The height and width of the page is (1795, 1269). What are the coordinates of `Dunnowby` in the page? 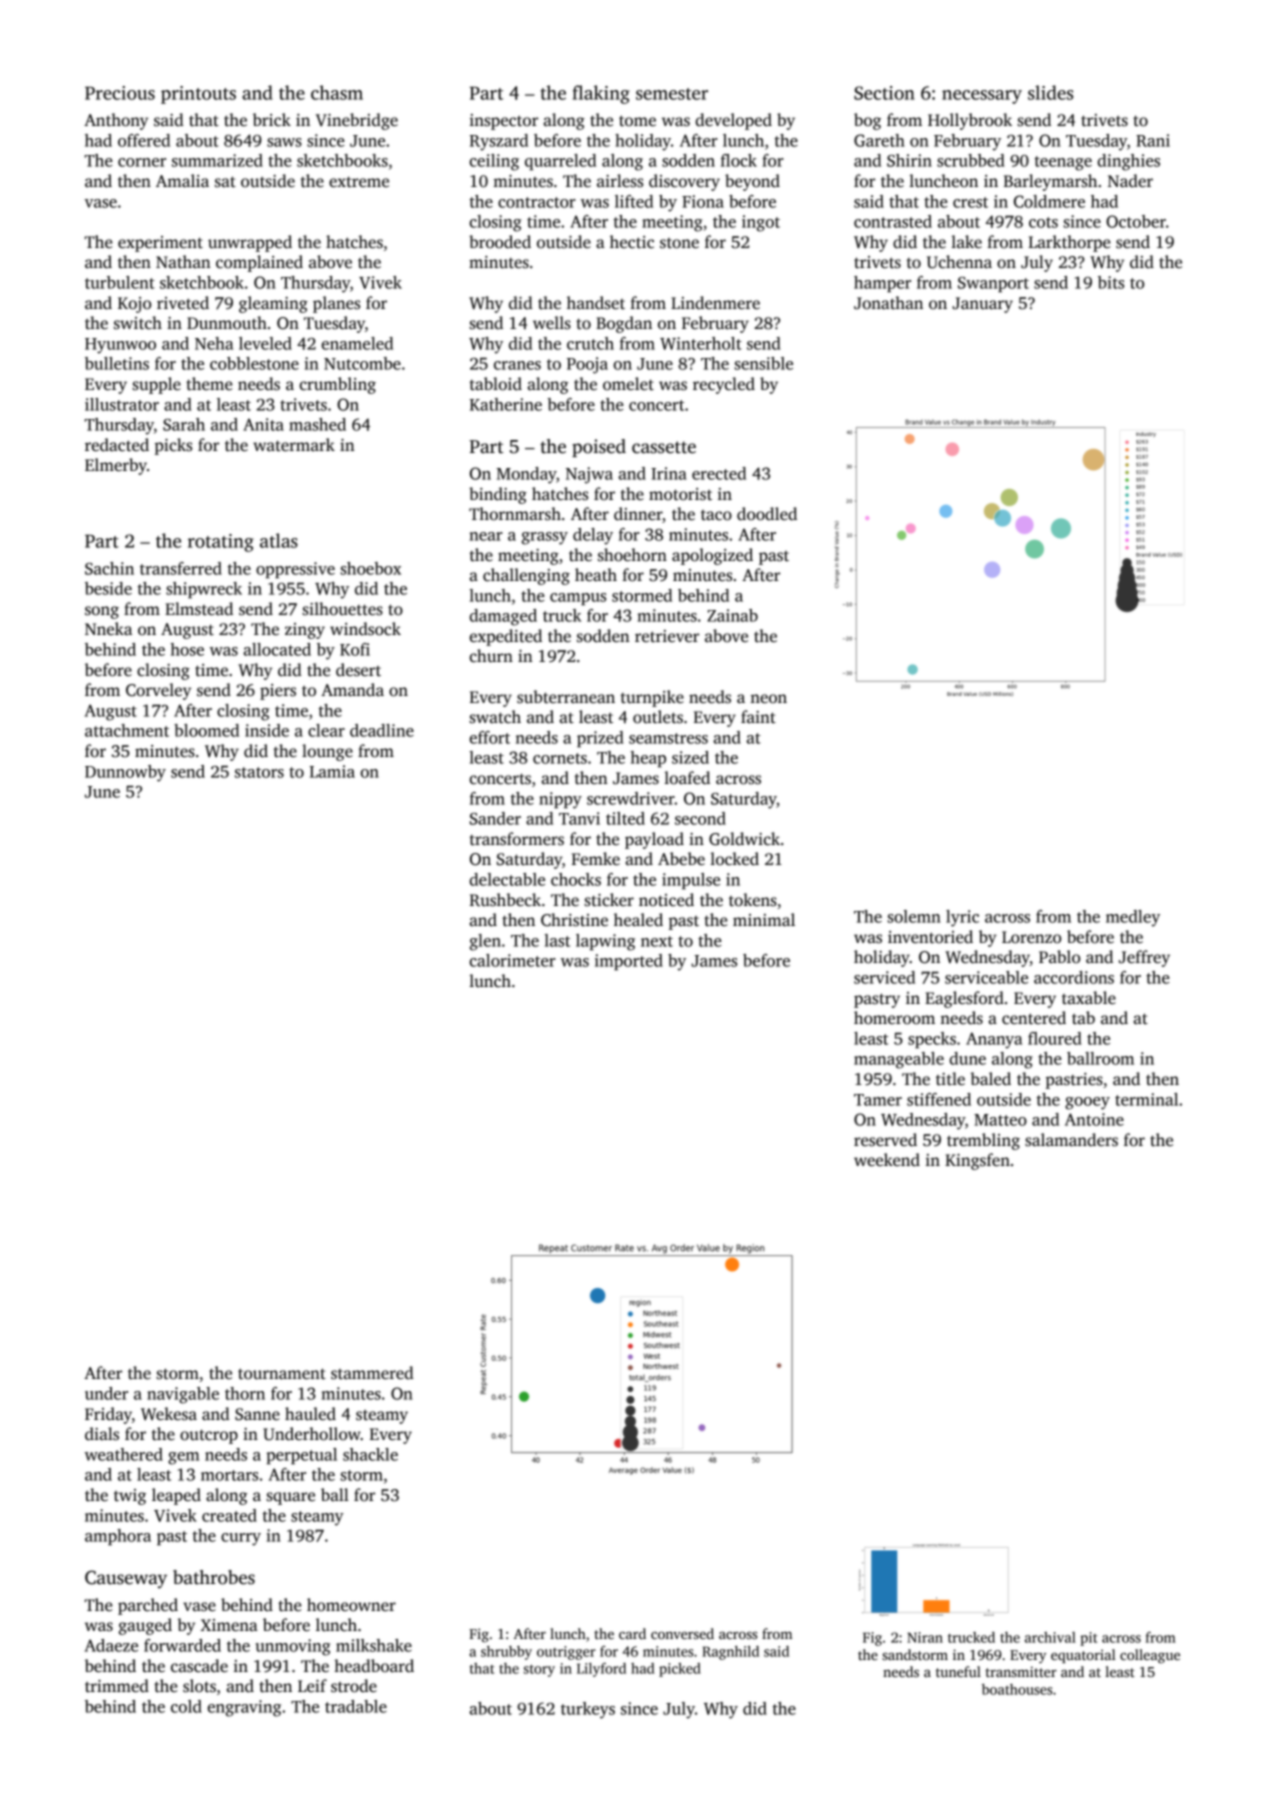 It's located at (125, 773).
